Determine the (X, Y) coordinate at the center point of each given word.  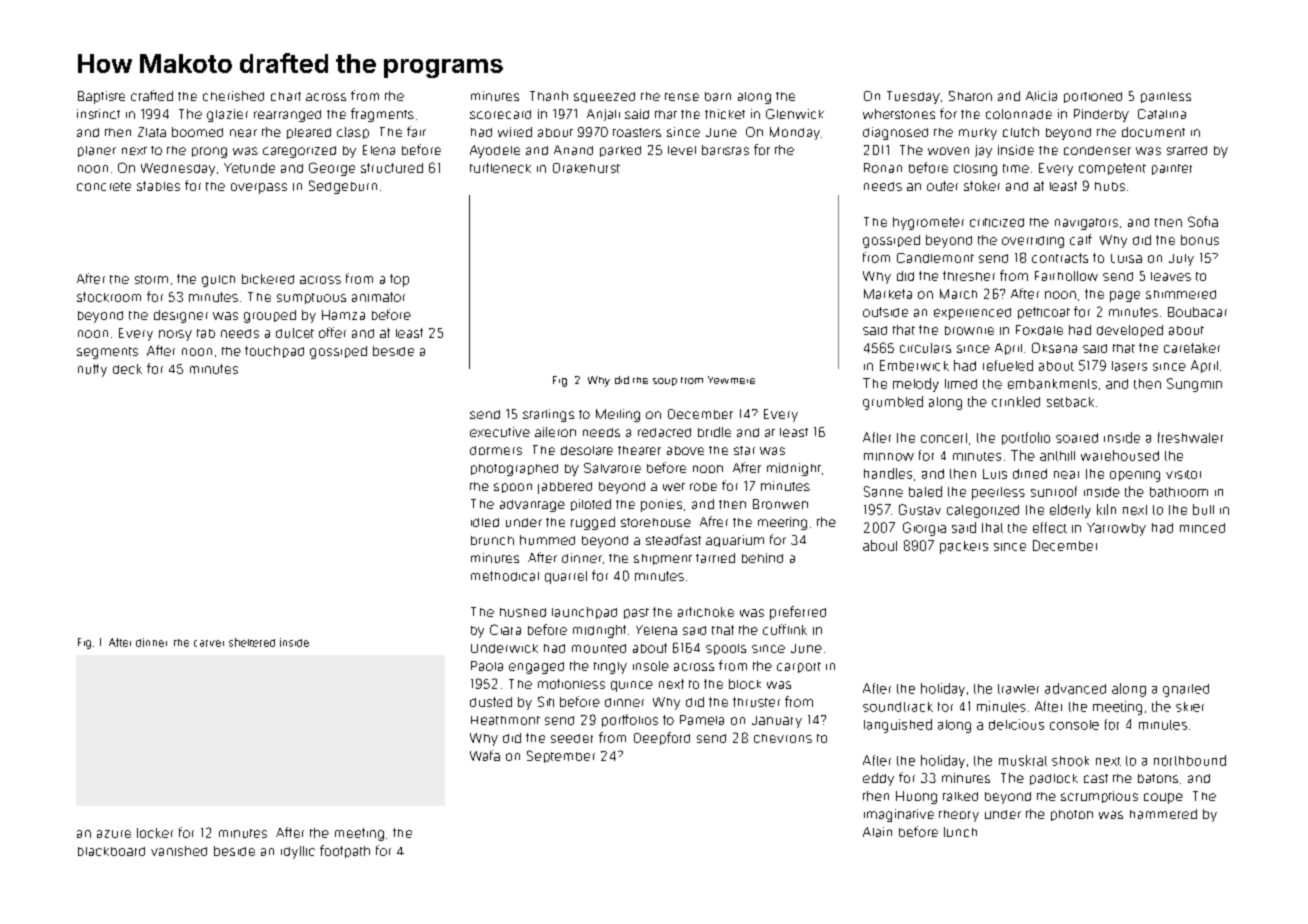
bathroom (1179, 492)
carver (209, 643)
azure (114, 834)
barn (718, 96)
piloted (591, 505)
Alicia (1041, 96)
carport (799, 667)
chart (286, 96)
